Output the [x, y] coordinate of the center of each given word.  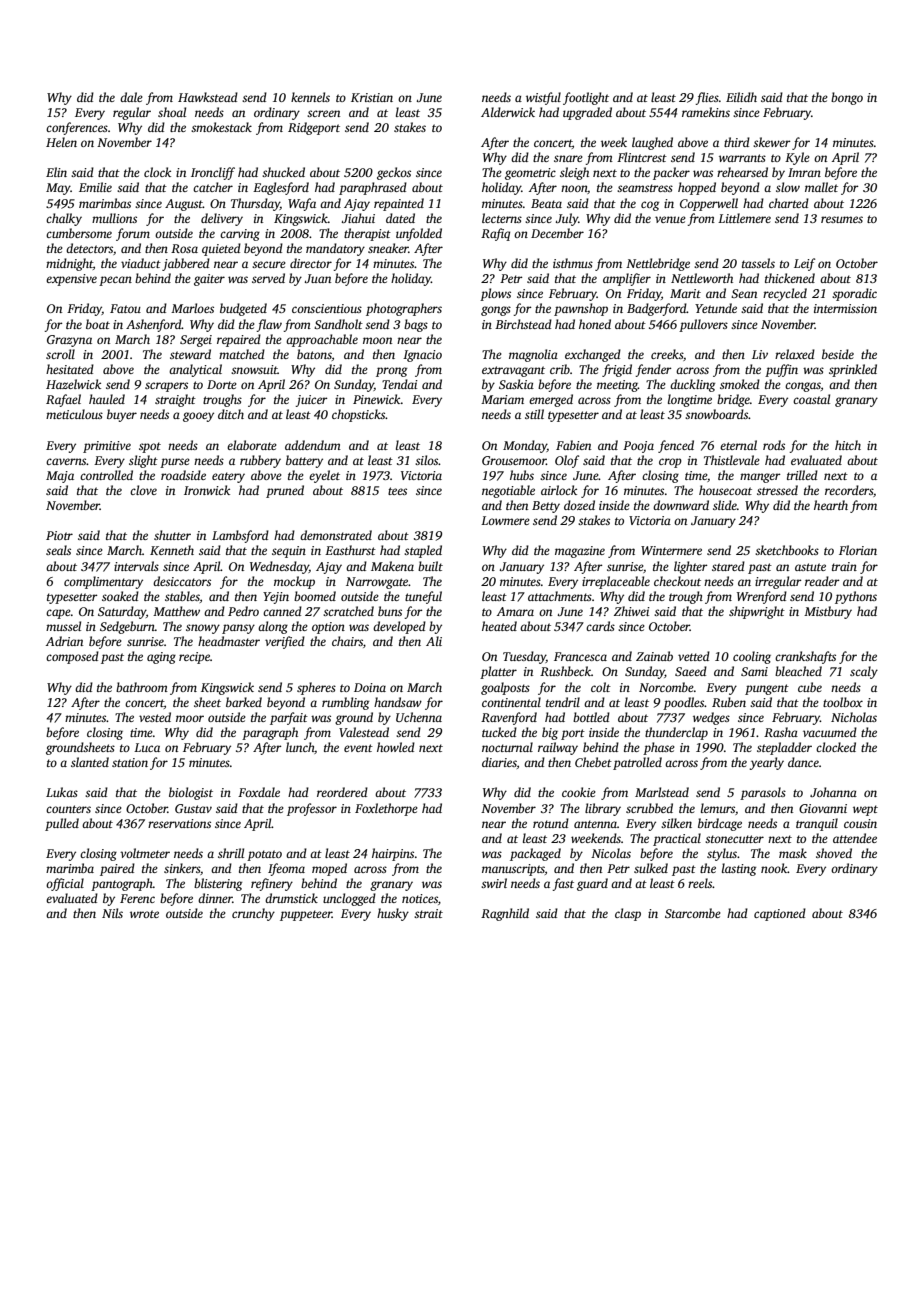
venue [670, 219]
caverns [66, 461]
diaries [499, 762]
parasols [763, 793]
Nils [112, 913]
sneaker [388, 248]
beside [838, 354]
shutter [172, 535]
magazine [580, 552]
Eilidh [741, 97]
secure [269, 264]
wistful [543, 98]
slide [725, 505]
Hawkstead [208, 97]
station [130, 762]
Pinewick [377, 399]
